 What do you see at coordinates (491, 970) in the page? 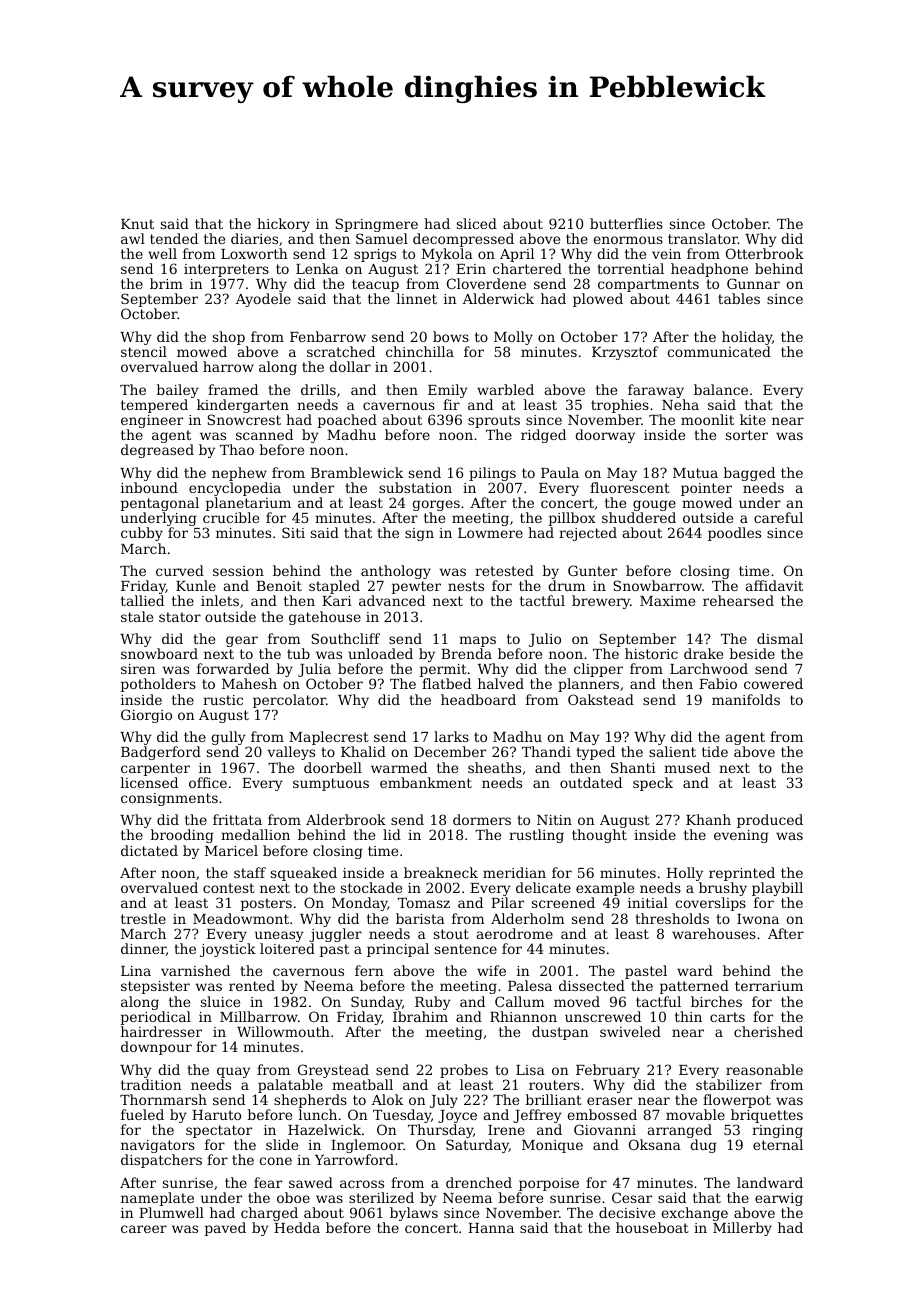
I see `wife` at bounding box center [491, 970].
